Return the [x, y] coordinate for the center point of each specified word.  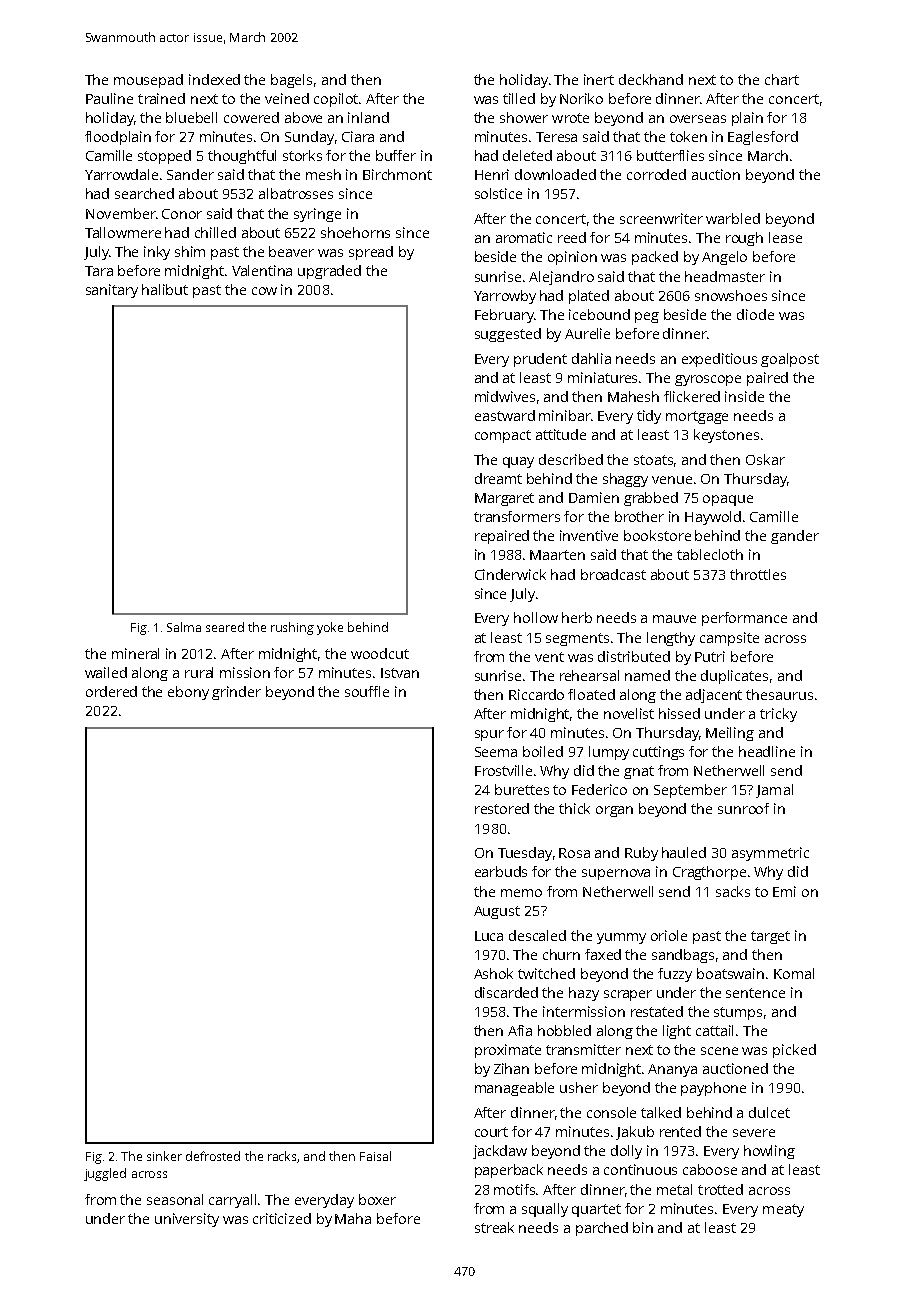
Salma [184, 627]
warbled [733, 218]
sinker [164, 1156]
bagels [291, 81]
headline [767, 751]
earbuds [501, 871]
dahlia [591, 358]
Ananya [672, 1070]
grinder [236, 693]
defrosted [213, 1156]
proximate [508, 1051]
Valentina [262, 270]
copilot [337, 100]
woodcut [380, 653]
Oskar [765, 459]
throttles [758, 574]
